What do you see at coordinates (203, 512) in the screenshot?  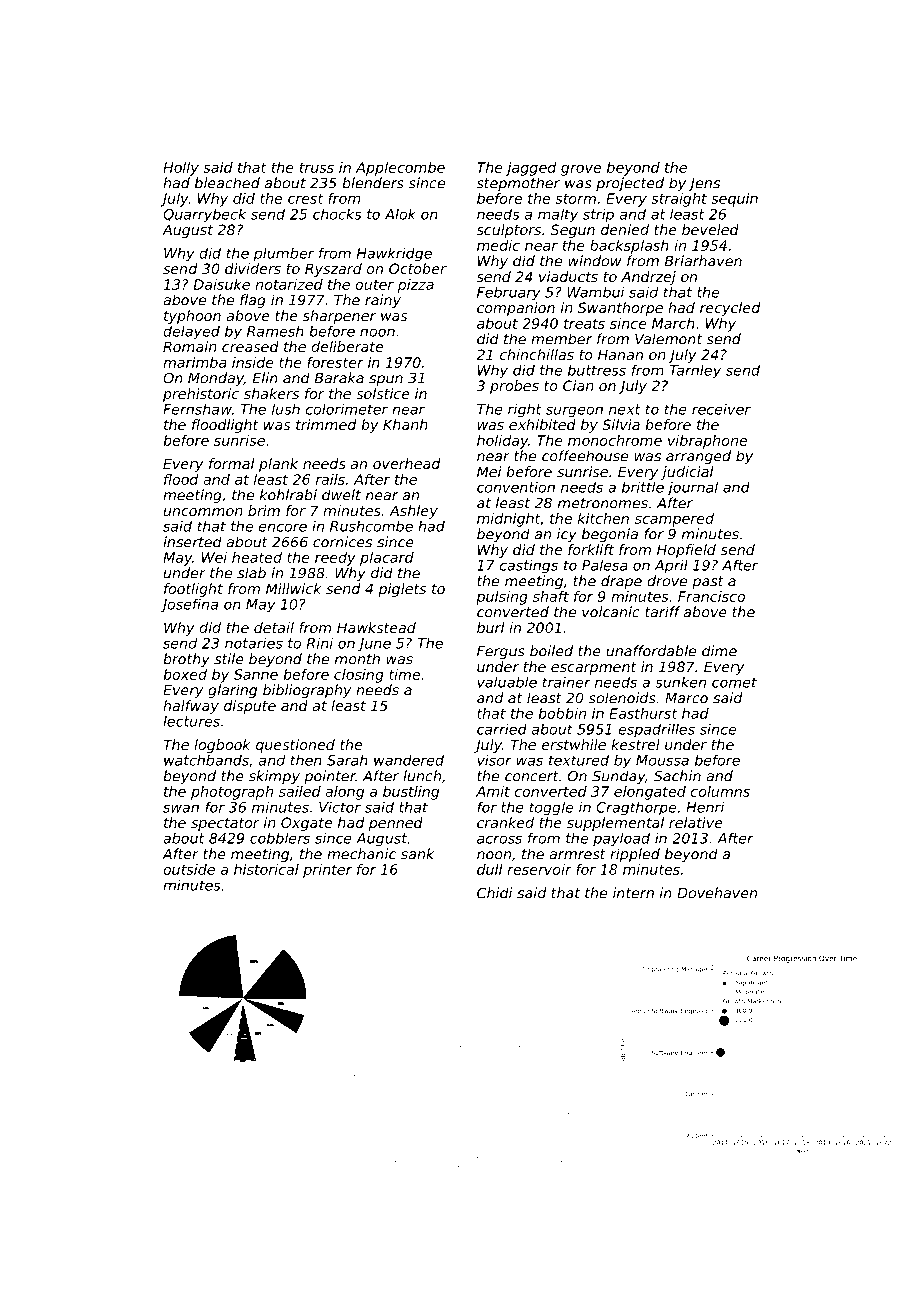 I see `uncommon` at bounding box center [203, 512].
